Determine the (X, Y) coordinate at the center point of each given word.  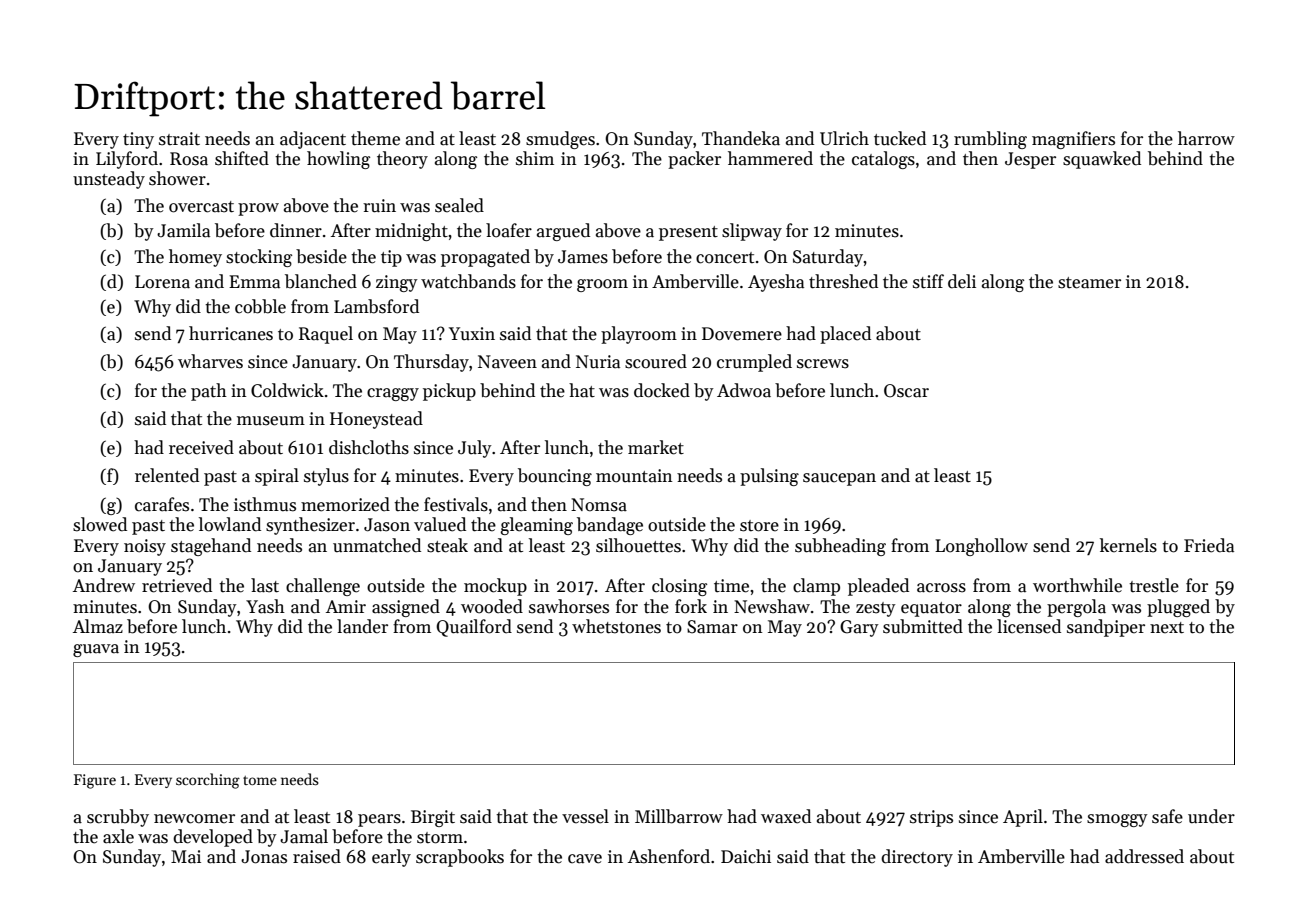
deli (962, 281)
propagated (485, 258)
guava (96, 650)
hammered (770, 158)
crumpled (754, 363)
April (1023, 818)
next (1167, 628)
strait (179, 139)
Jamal (304, 836)
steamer (1089, 283)
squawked (1102, 160)
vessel (585, 816)
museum (271, 421)
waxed (786, 816)
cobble (260, 306)
